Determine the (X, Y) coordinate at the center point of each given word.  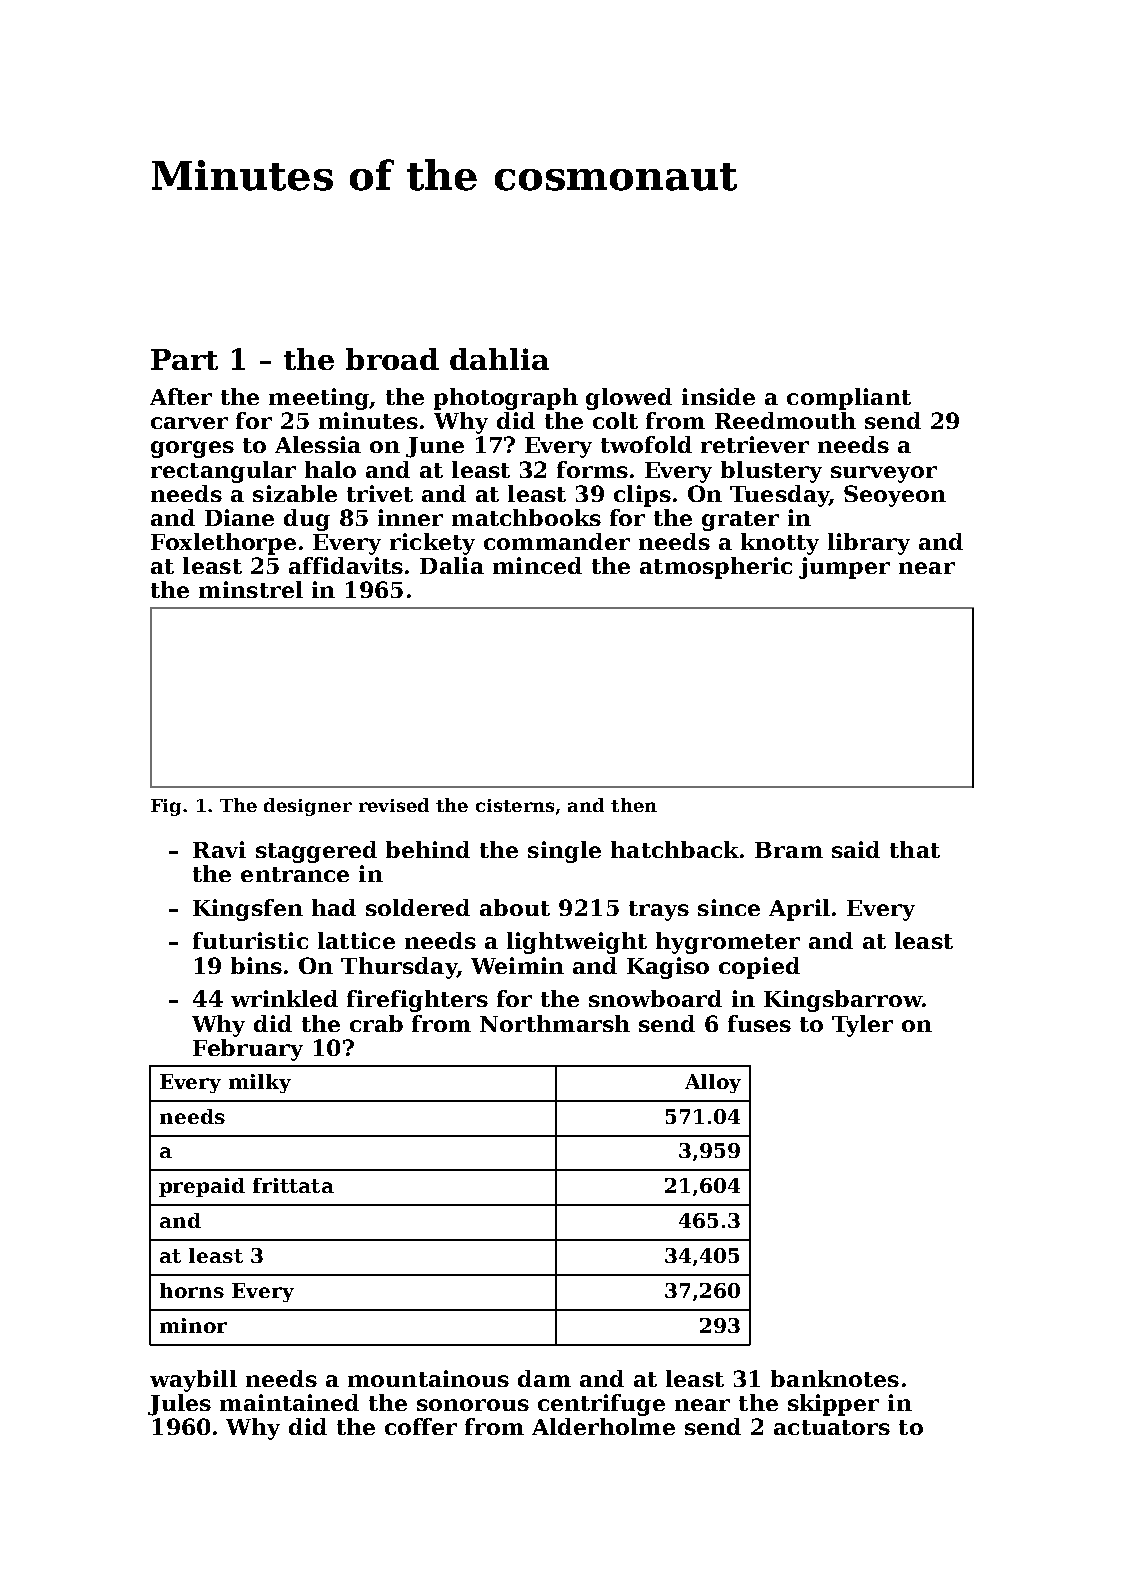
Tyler (862, 1026)
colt (615, 420)
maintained (289, 1402)
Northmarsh (555, 1023)
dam (544, 1378)
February (248, 1050)
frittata (293, 1185)
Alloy (713, 1083)
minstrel (251, 589)
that (915, 849)
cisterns (515, 805)
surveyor (884, 474)
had (334, 907)
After (181, 396)
